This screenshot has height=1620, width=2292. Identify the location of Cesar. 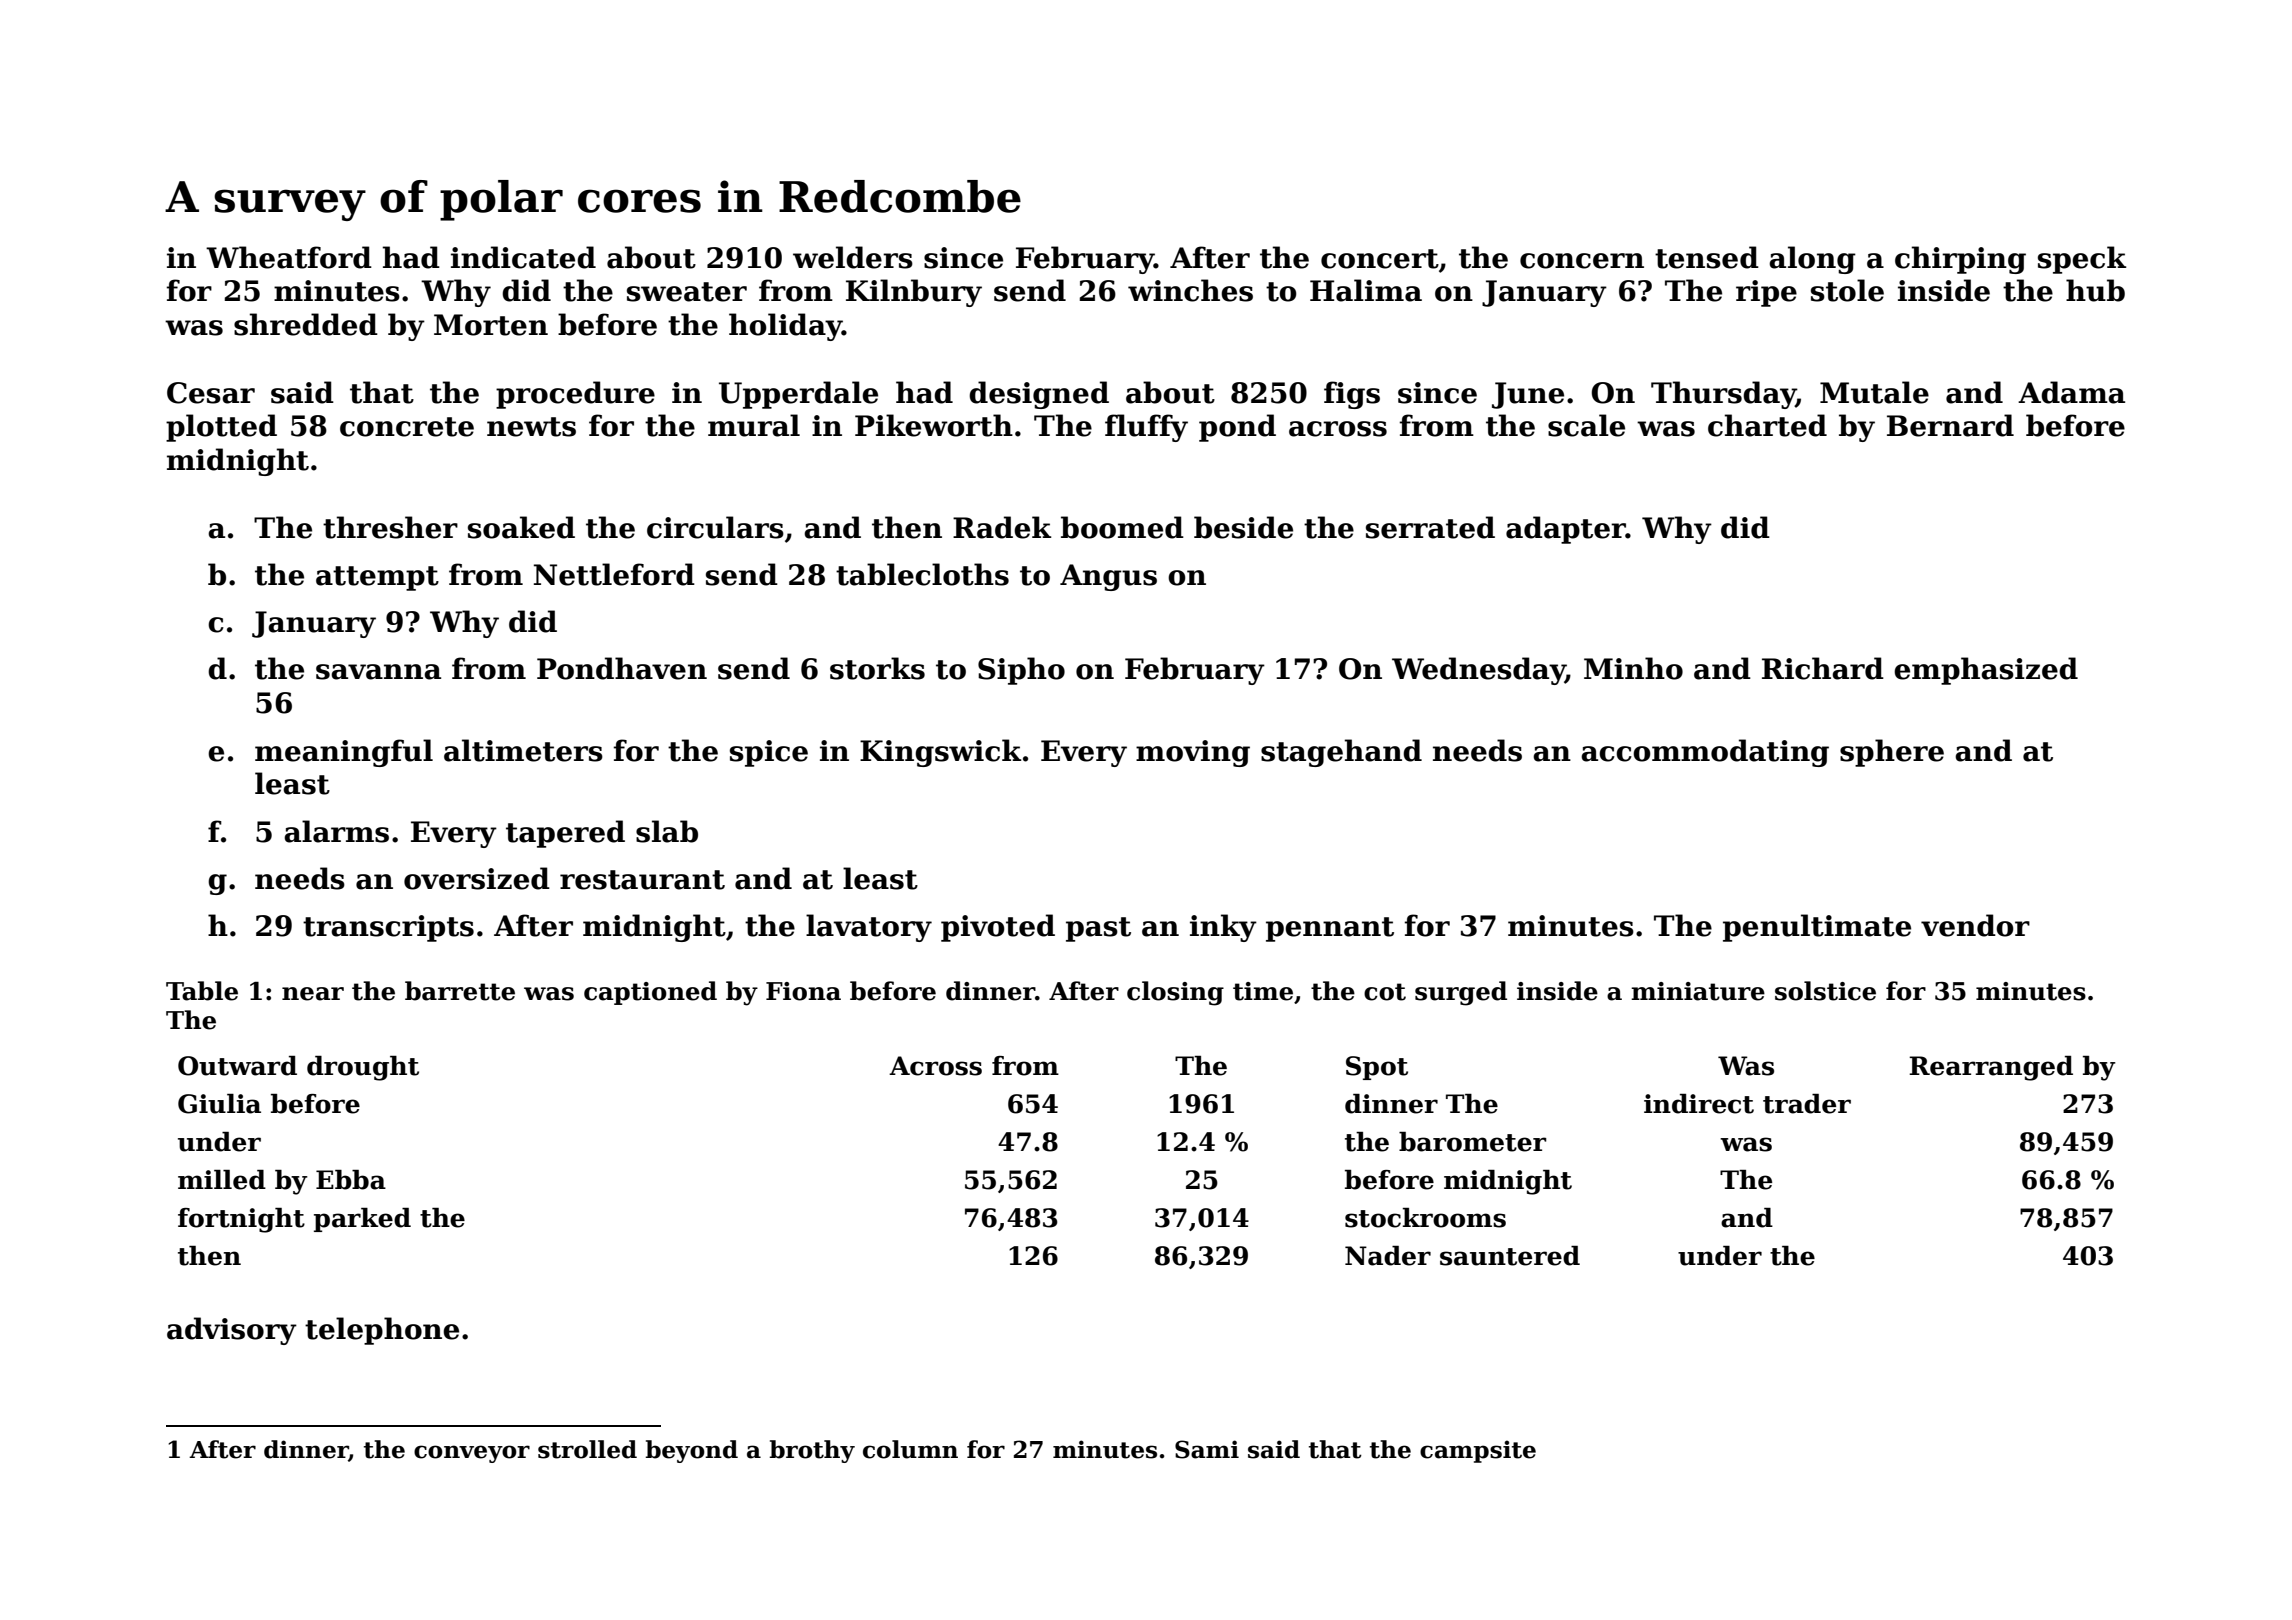
(211, 393).
